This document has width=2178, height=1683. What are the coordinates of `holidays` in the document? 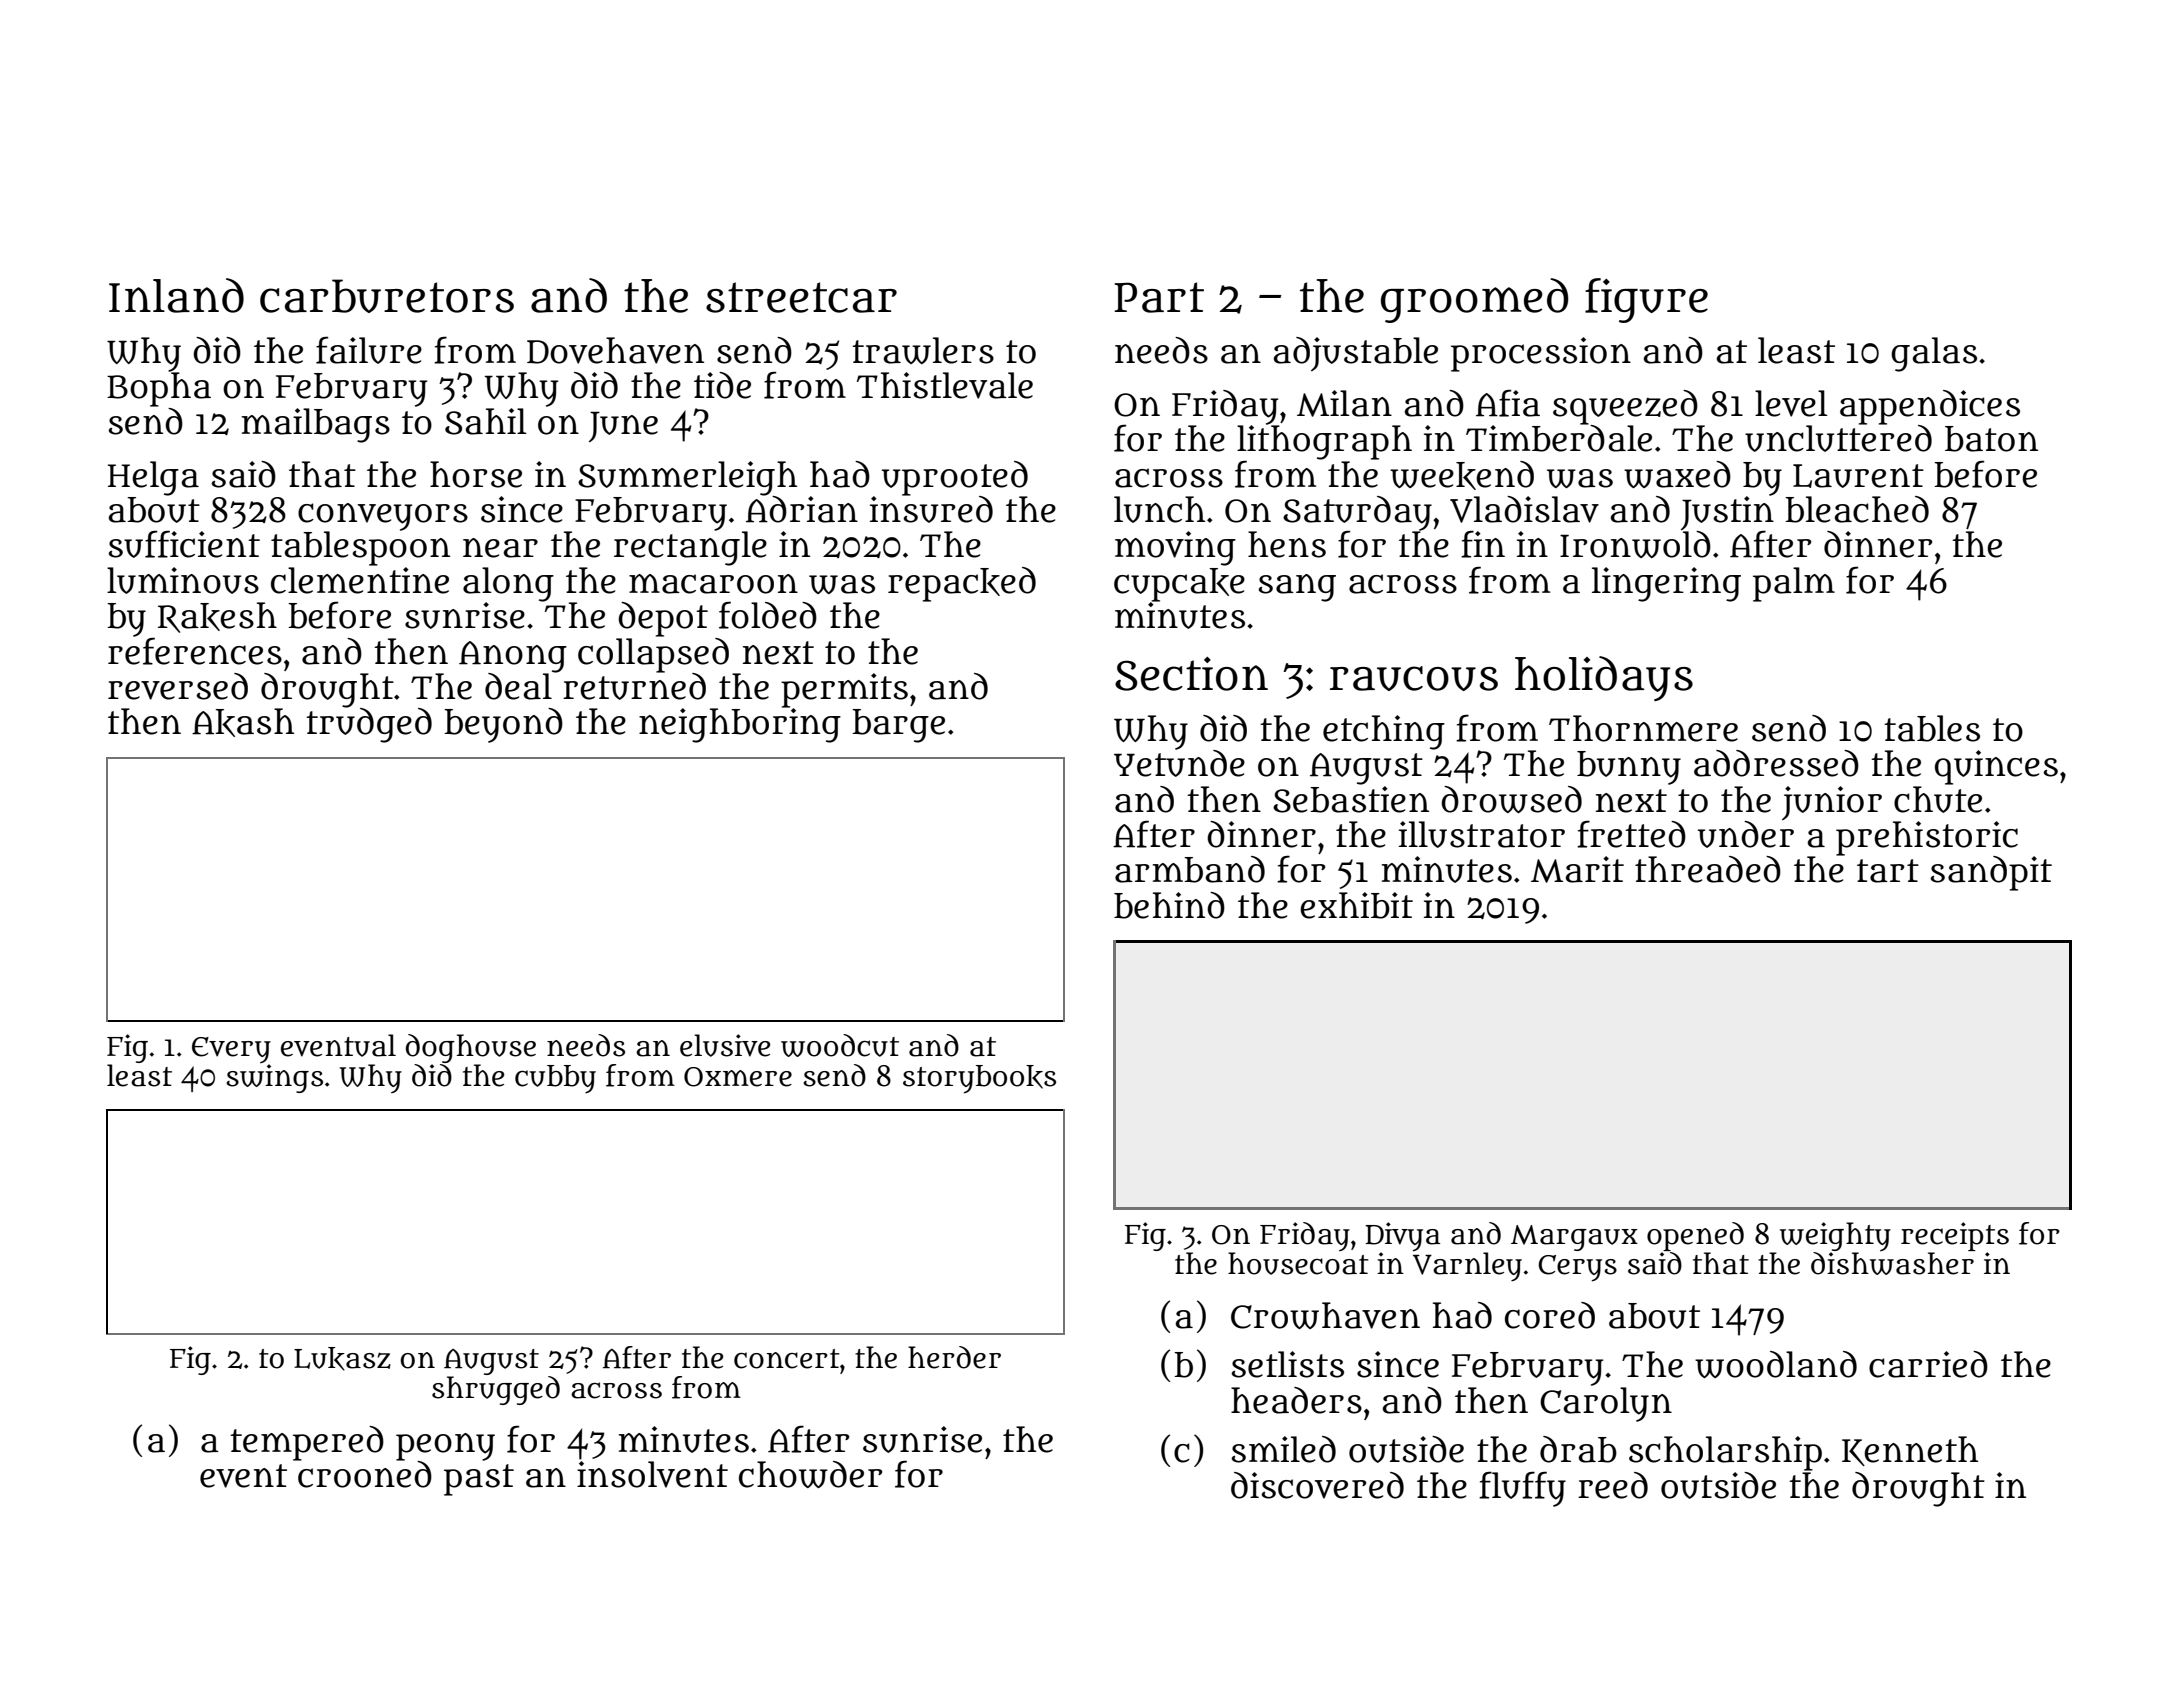 It's located at (1604, 678).
